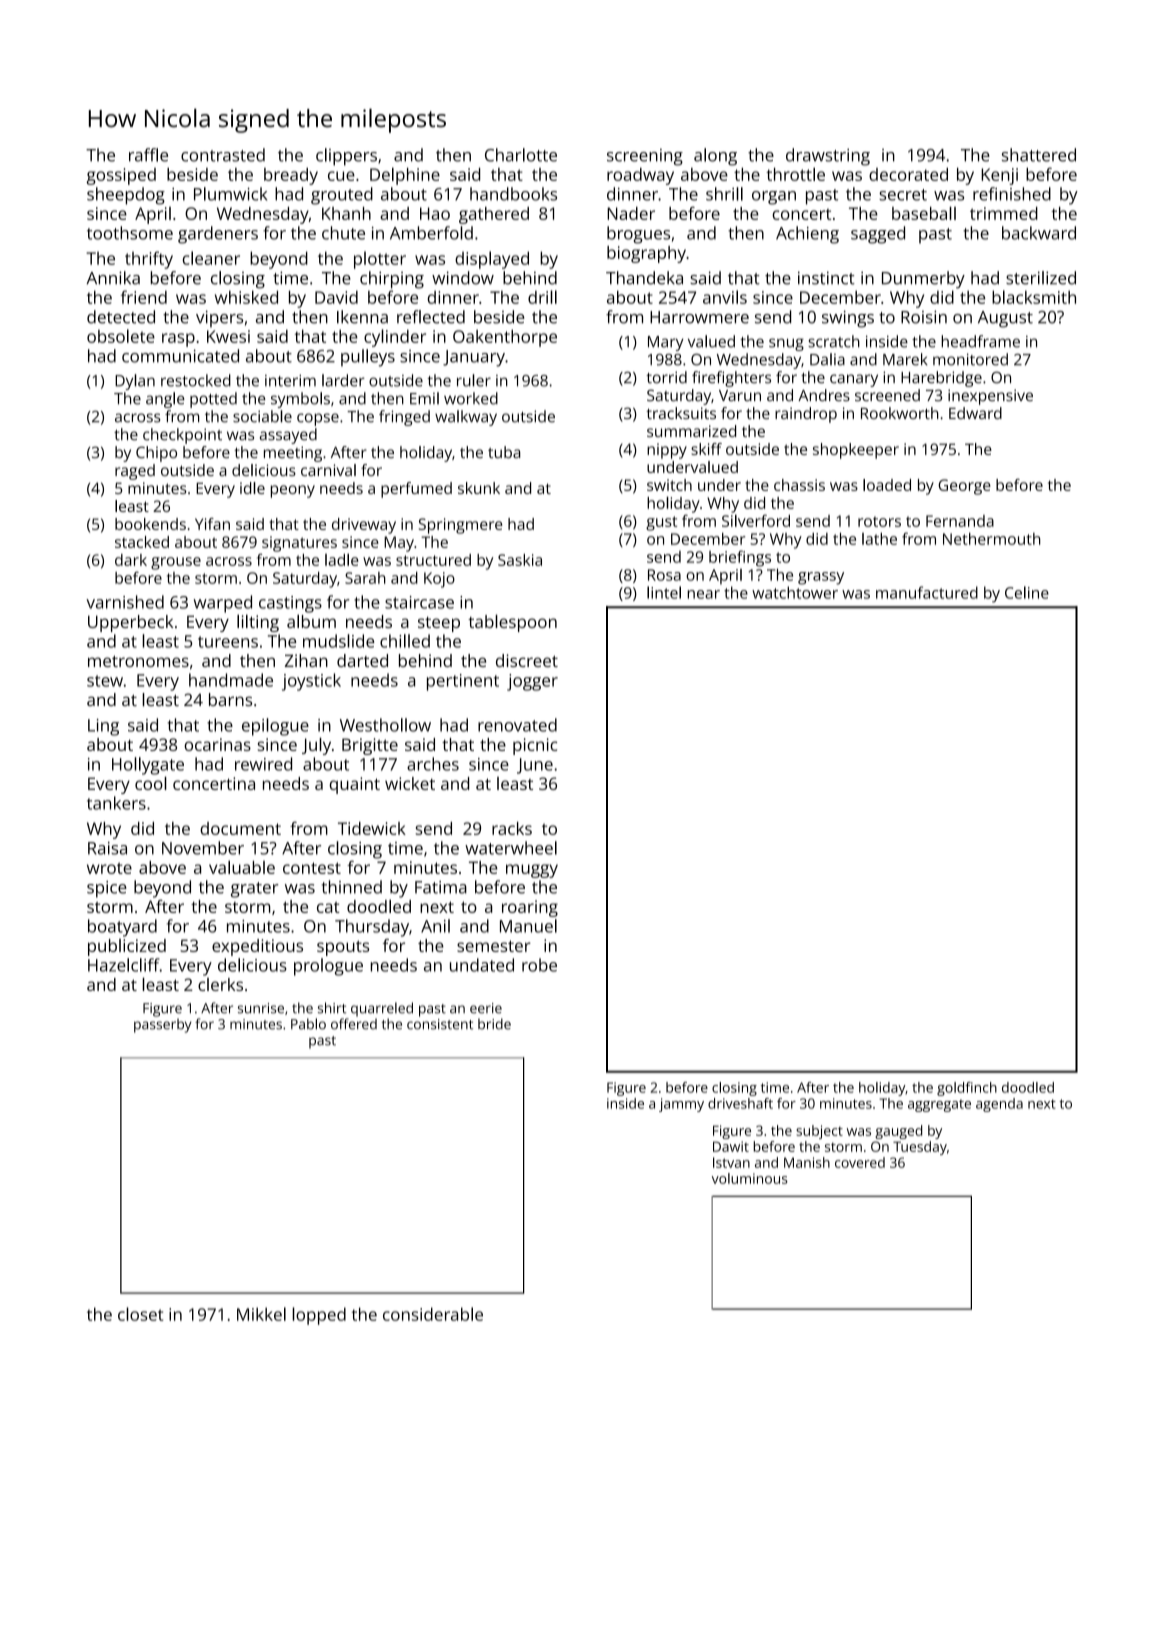  I want to click on torrid, so click(666, 377).
